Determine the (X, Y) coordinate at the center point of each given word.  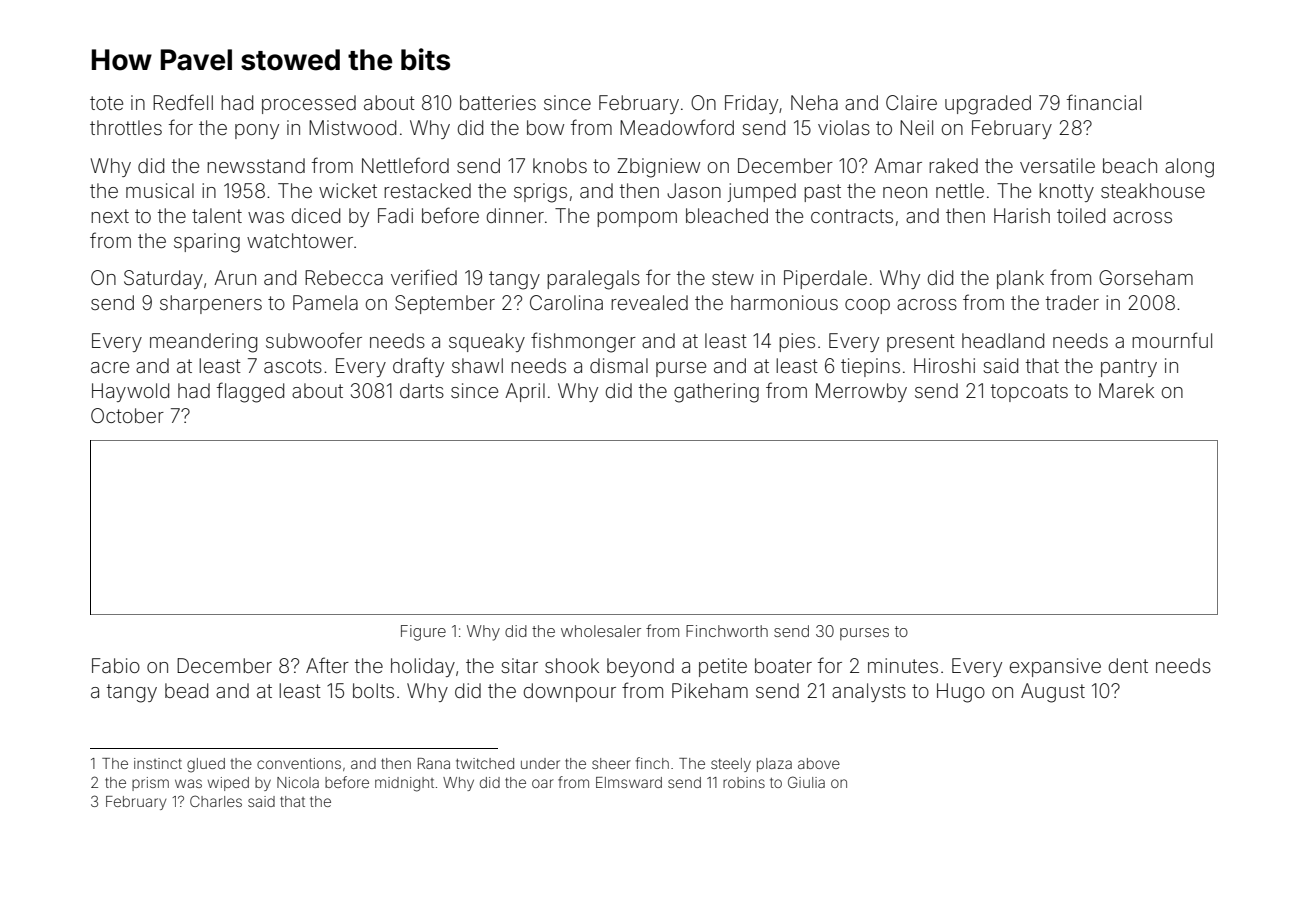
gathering (716, 393)
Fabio (116, 665)
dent (1128, 665)
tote (106, 103)
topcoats (1029, 393)
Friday (751, 104)
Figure (423, 633)
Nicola (298, 782)
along (1189, 168)
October (127, 415)
